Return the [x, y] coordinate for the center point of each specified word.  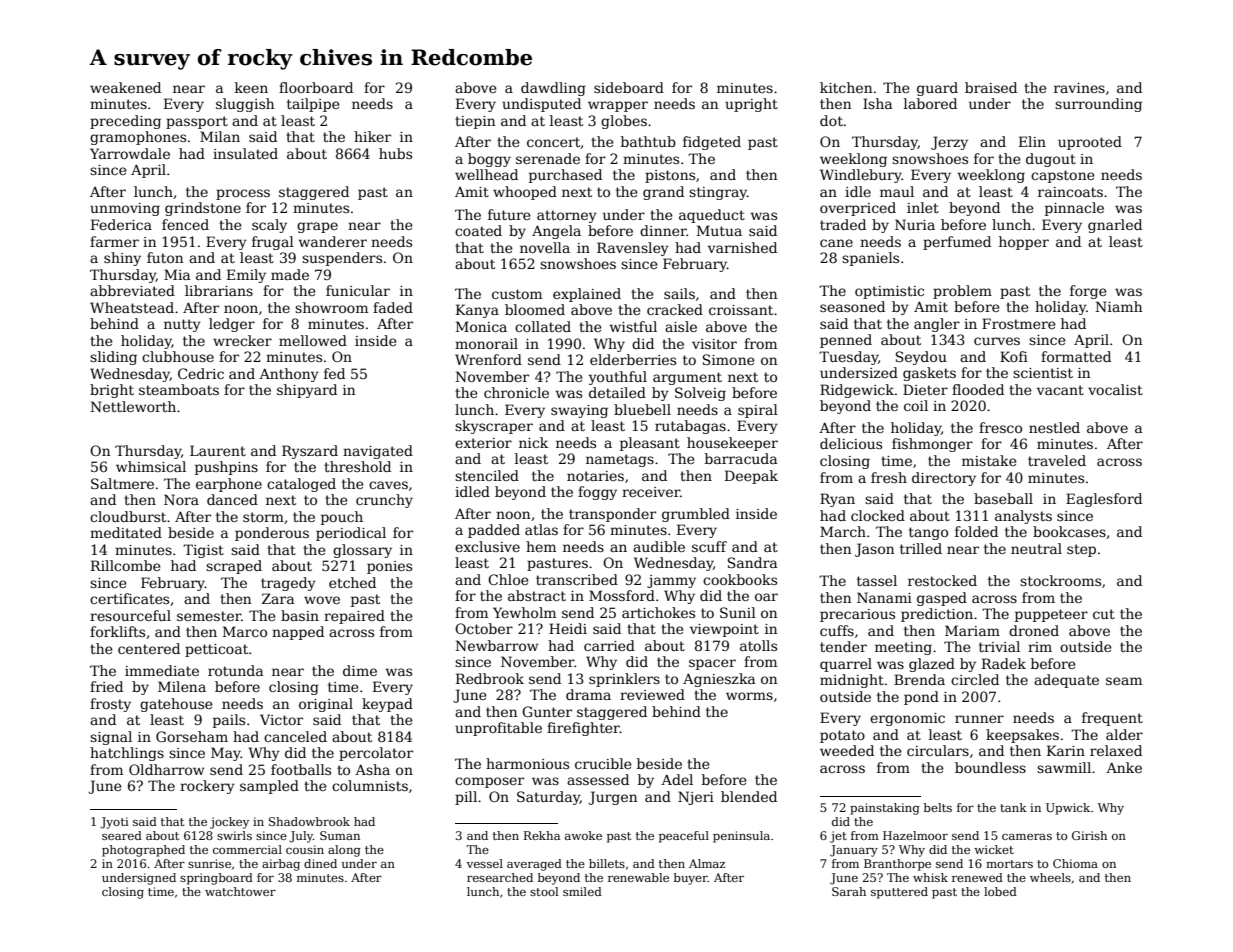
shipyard [307, 391]
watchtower [240, 891]
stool [544, 891]
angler [937, 325]
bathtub [648, 141]
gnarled [1115, 226]
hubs [395, 153]
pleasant [650, 444]
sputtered [899, 893]
